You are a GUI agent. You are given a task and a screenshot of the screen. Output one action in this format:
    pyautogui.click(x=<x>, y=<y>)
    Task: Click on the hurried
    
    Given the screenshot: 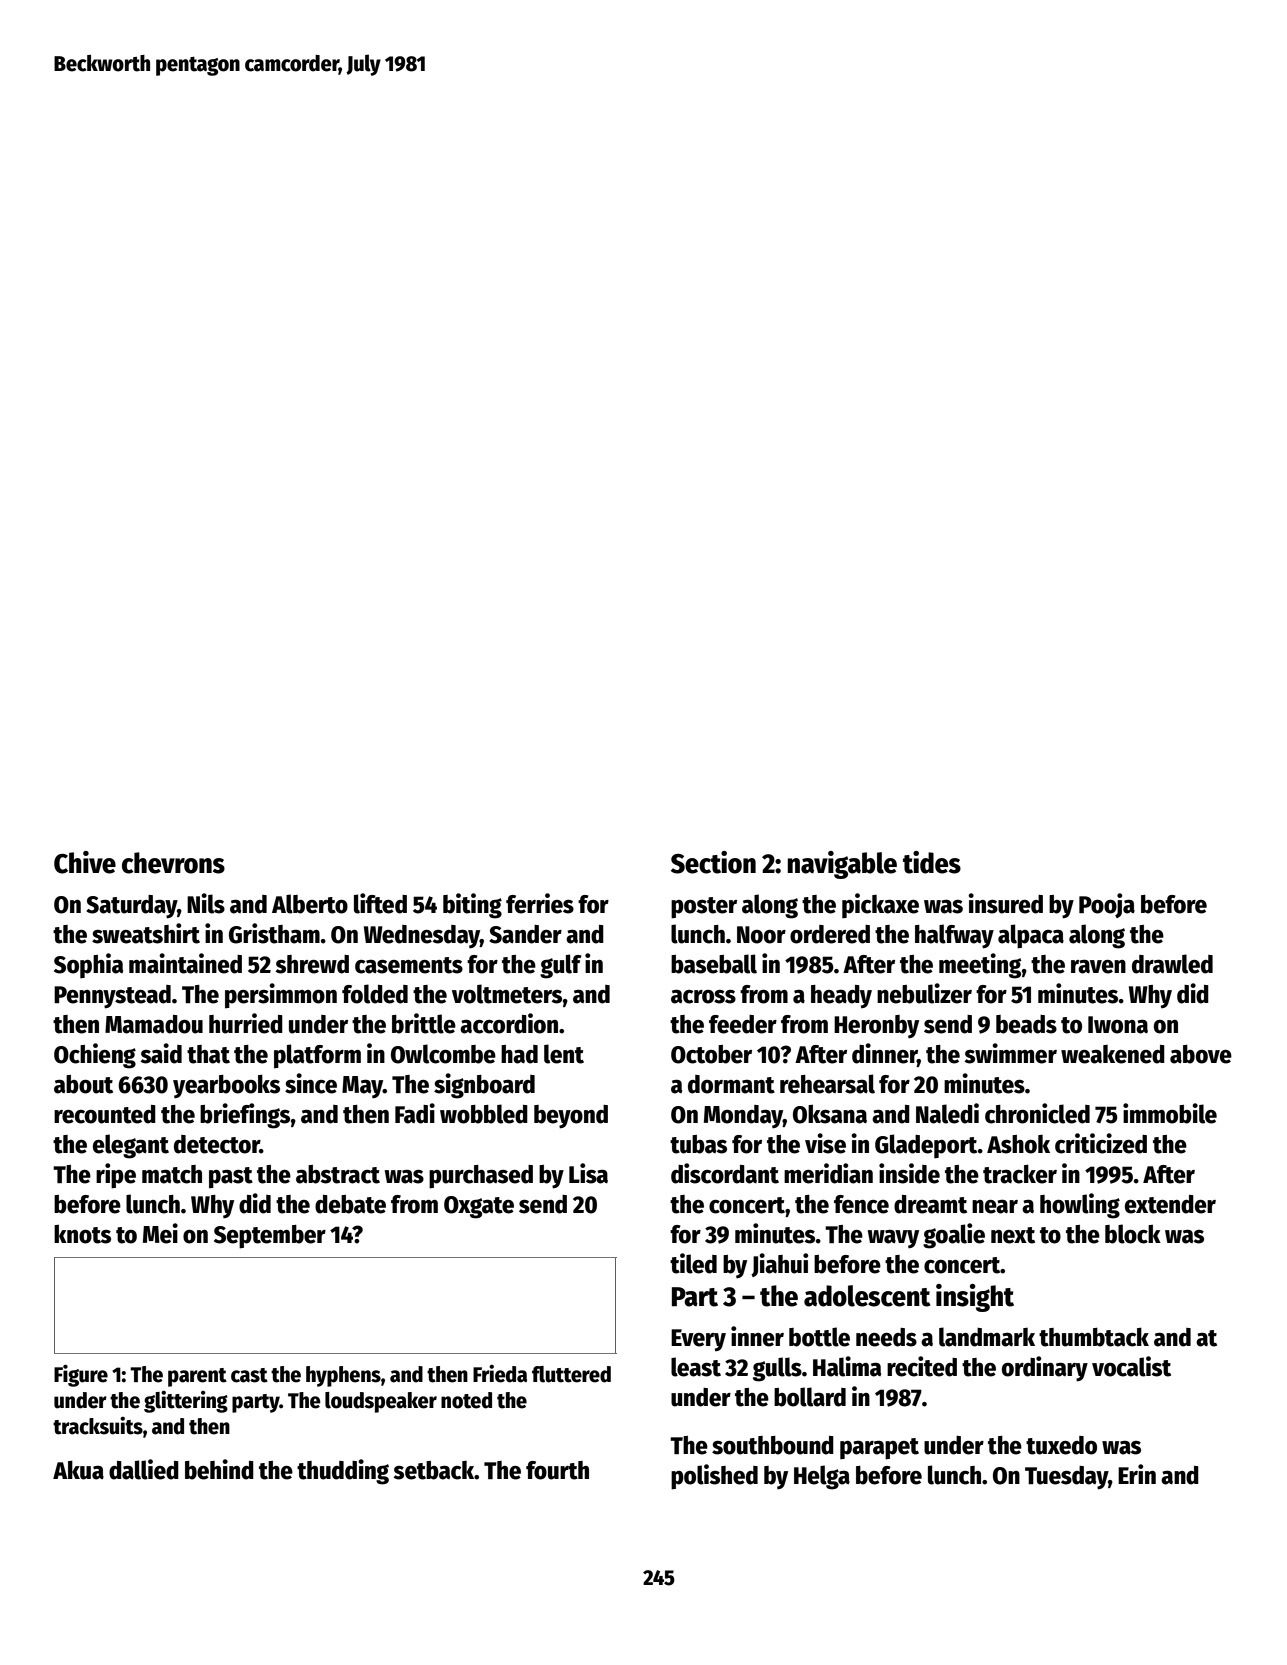 What is the action you would take?
    pyautogui.click(x=246, y=1023)
